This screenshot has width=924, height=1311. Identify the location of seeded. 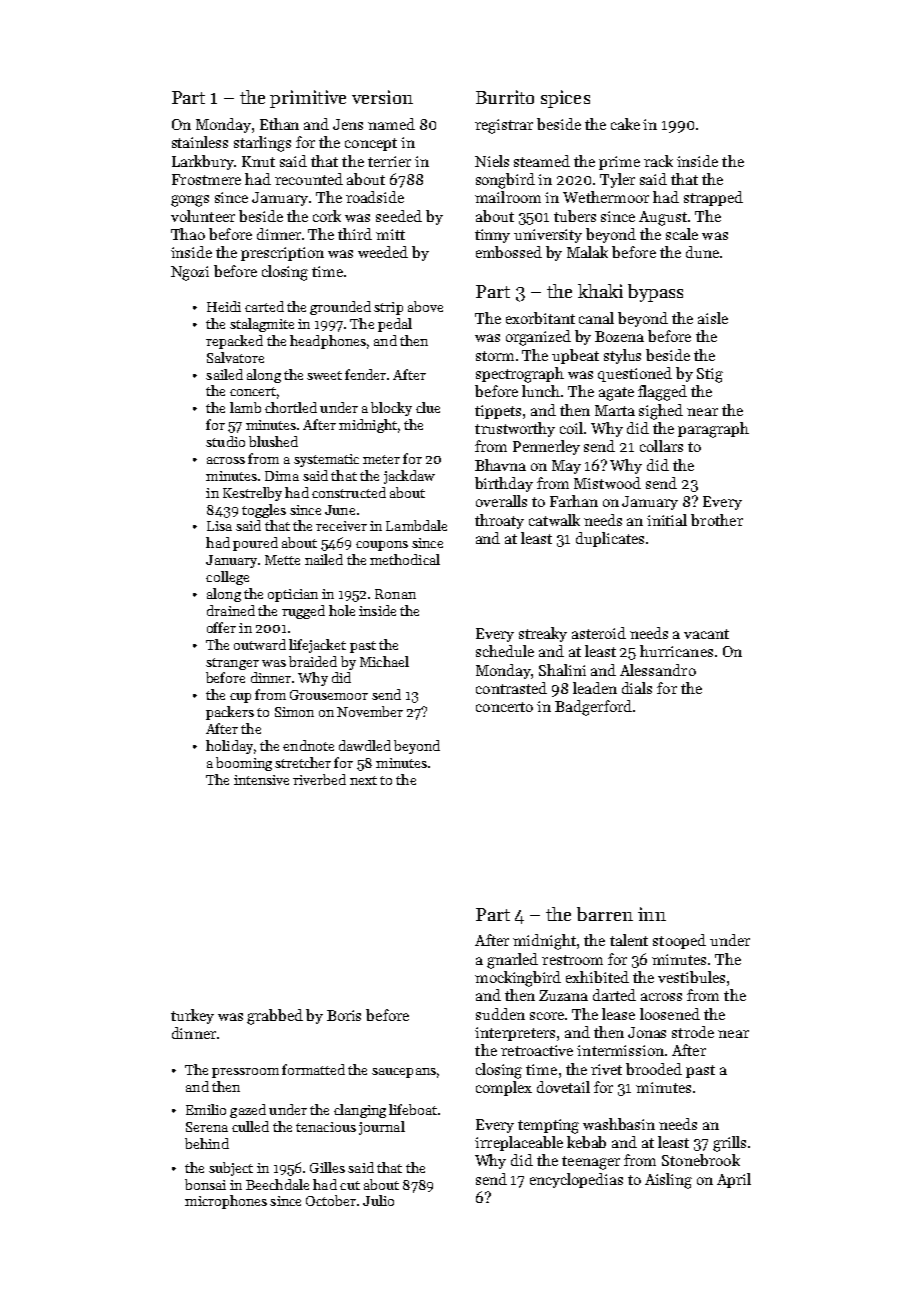
(399, 216).
